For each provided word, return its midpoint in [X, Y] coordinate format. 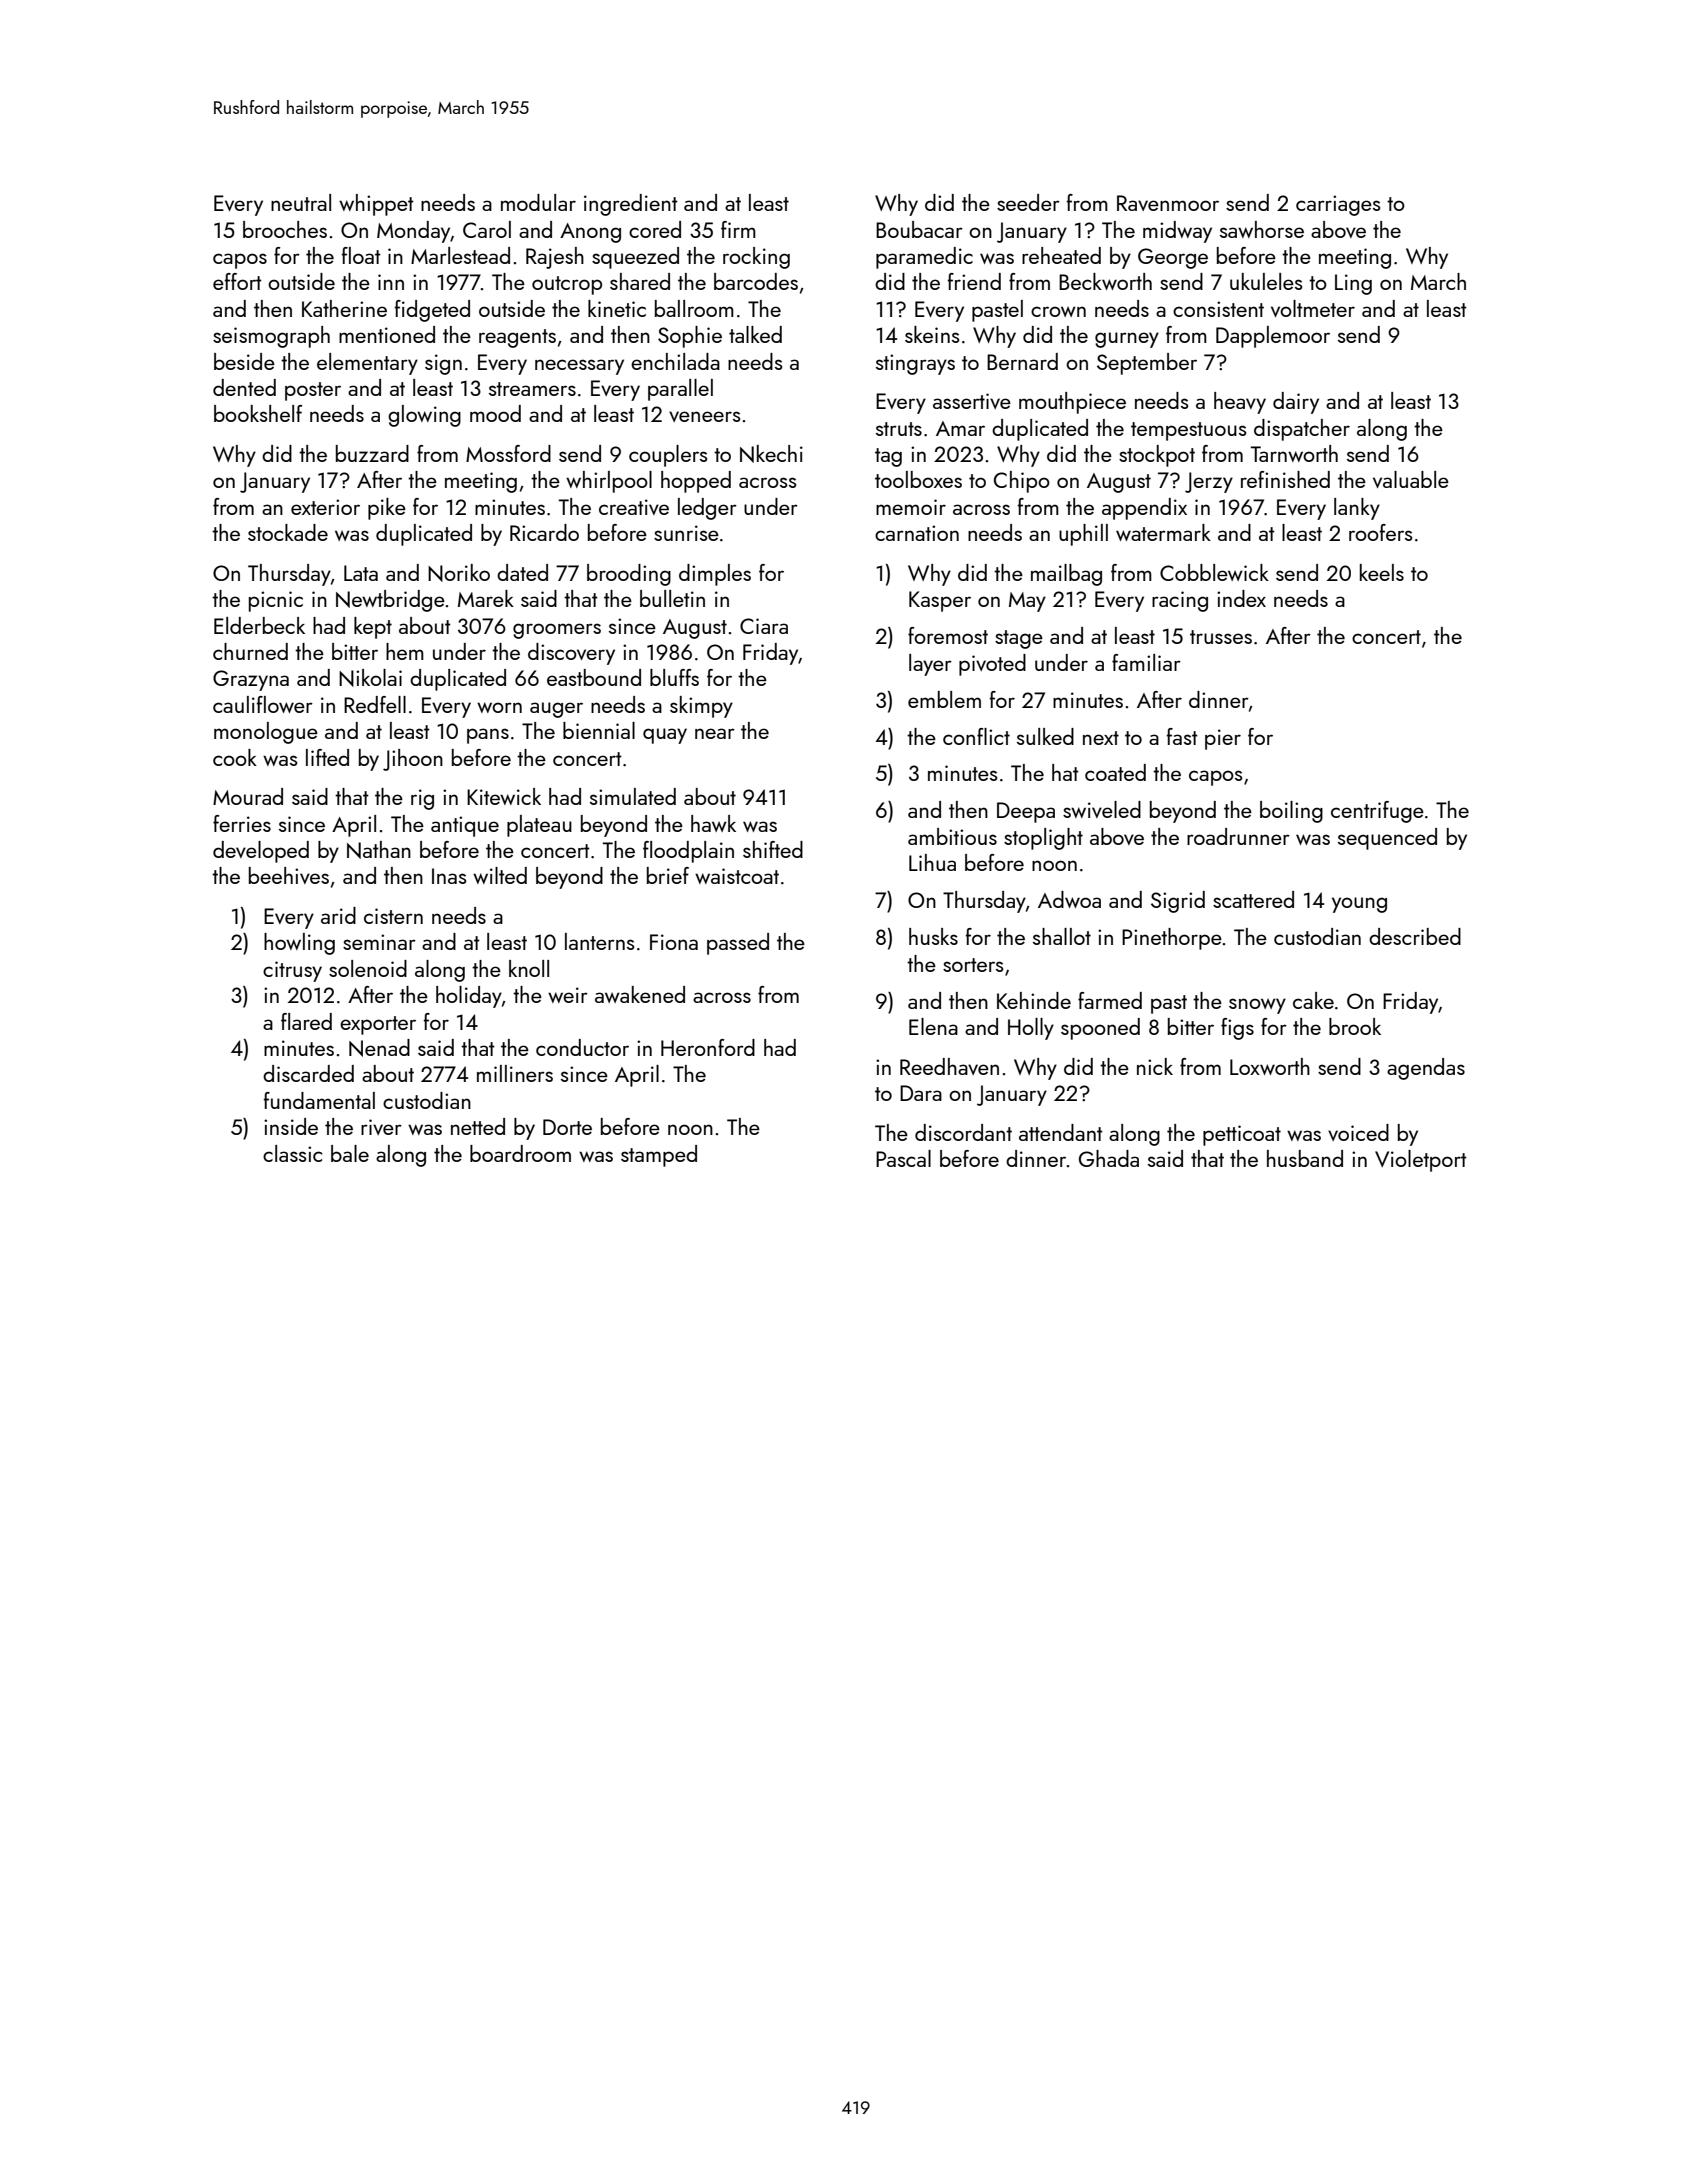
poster [313, 391]
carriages [1338, 205]
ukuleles [1266, 281]
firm [738, 229]
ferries [242, 823]
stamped [659, 1156]
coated [1115, 772]
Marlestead [460, 255]
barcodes [756, 281]
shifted [773, 849]
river [381, 1127]
